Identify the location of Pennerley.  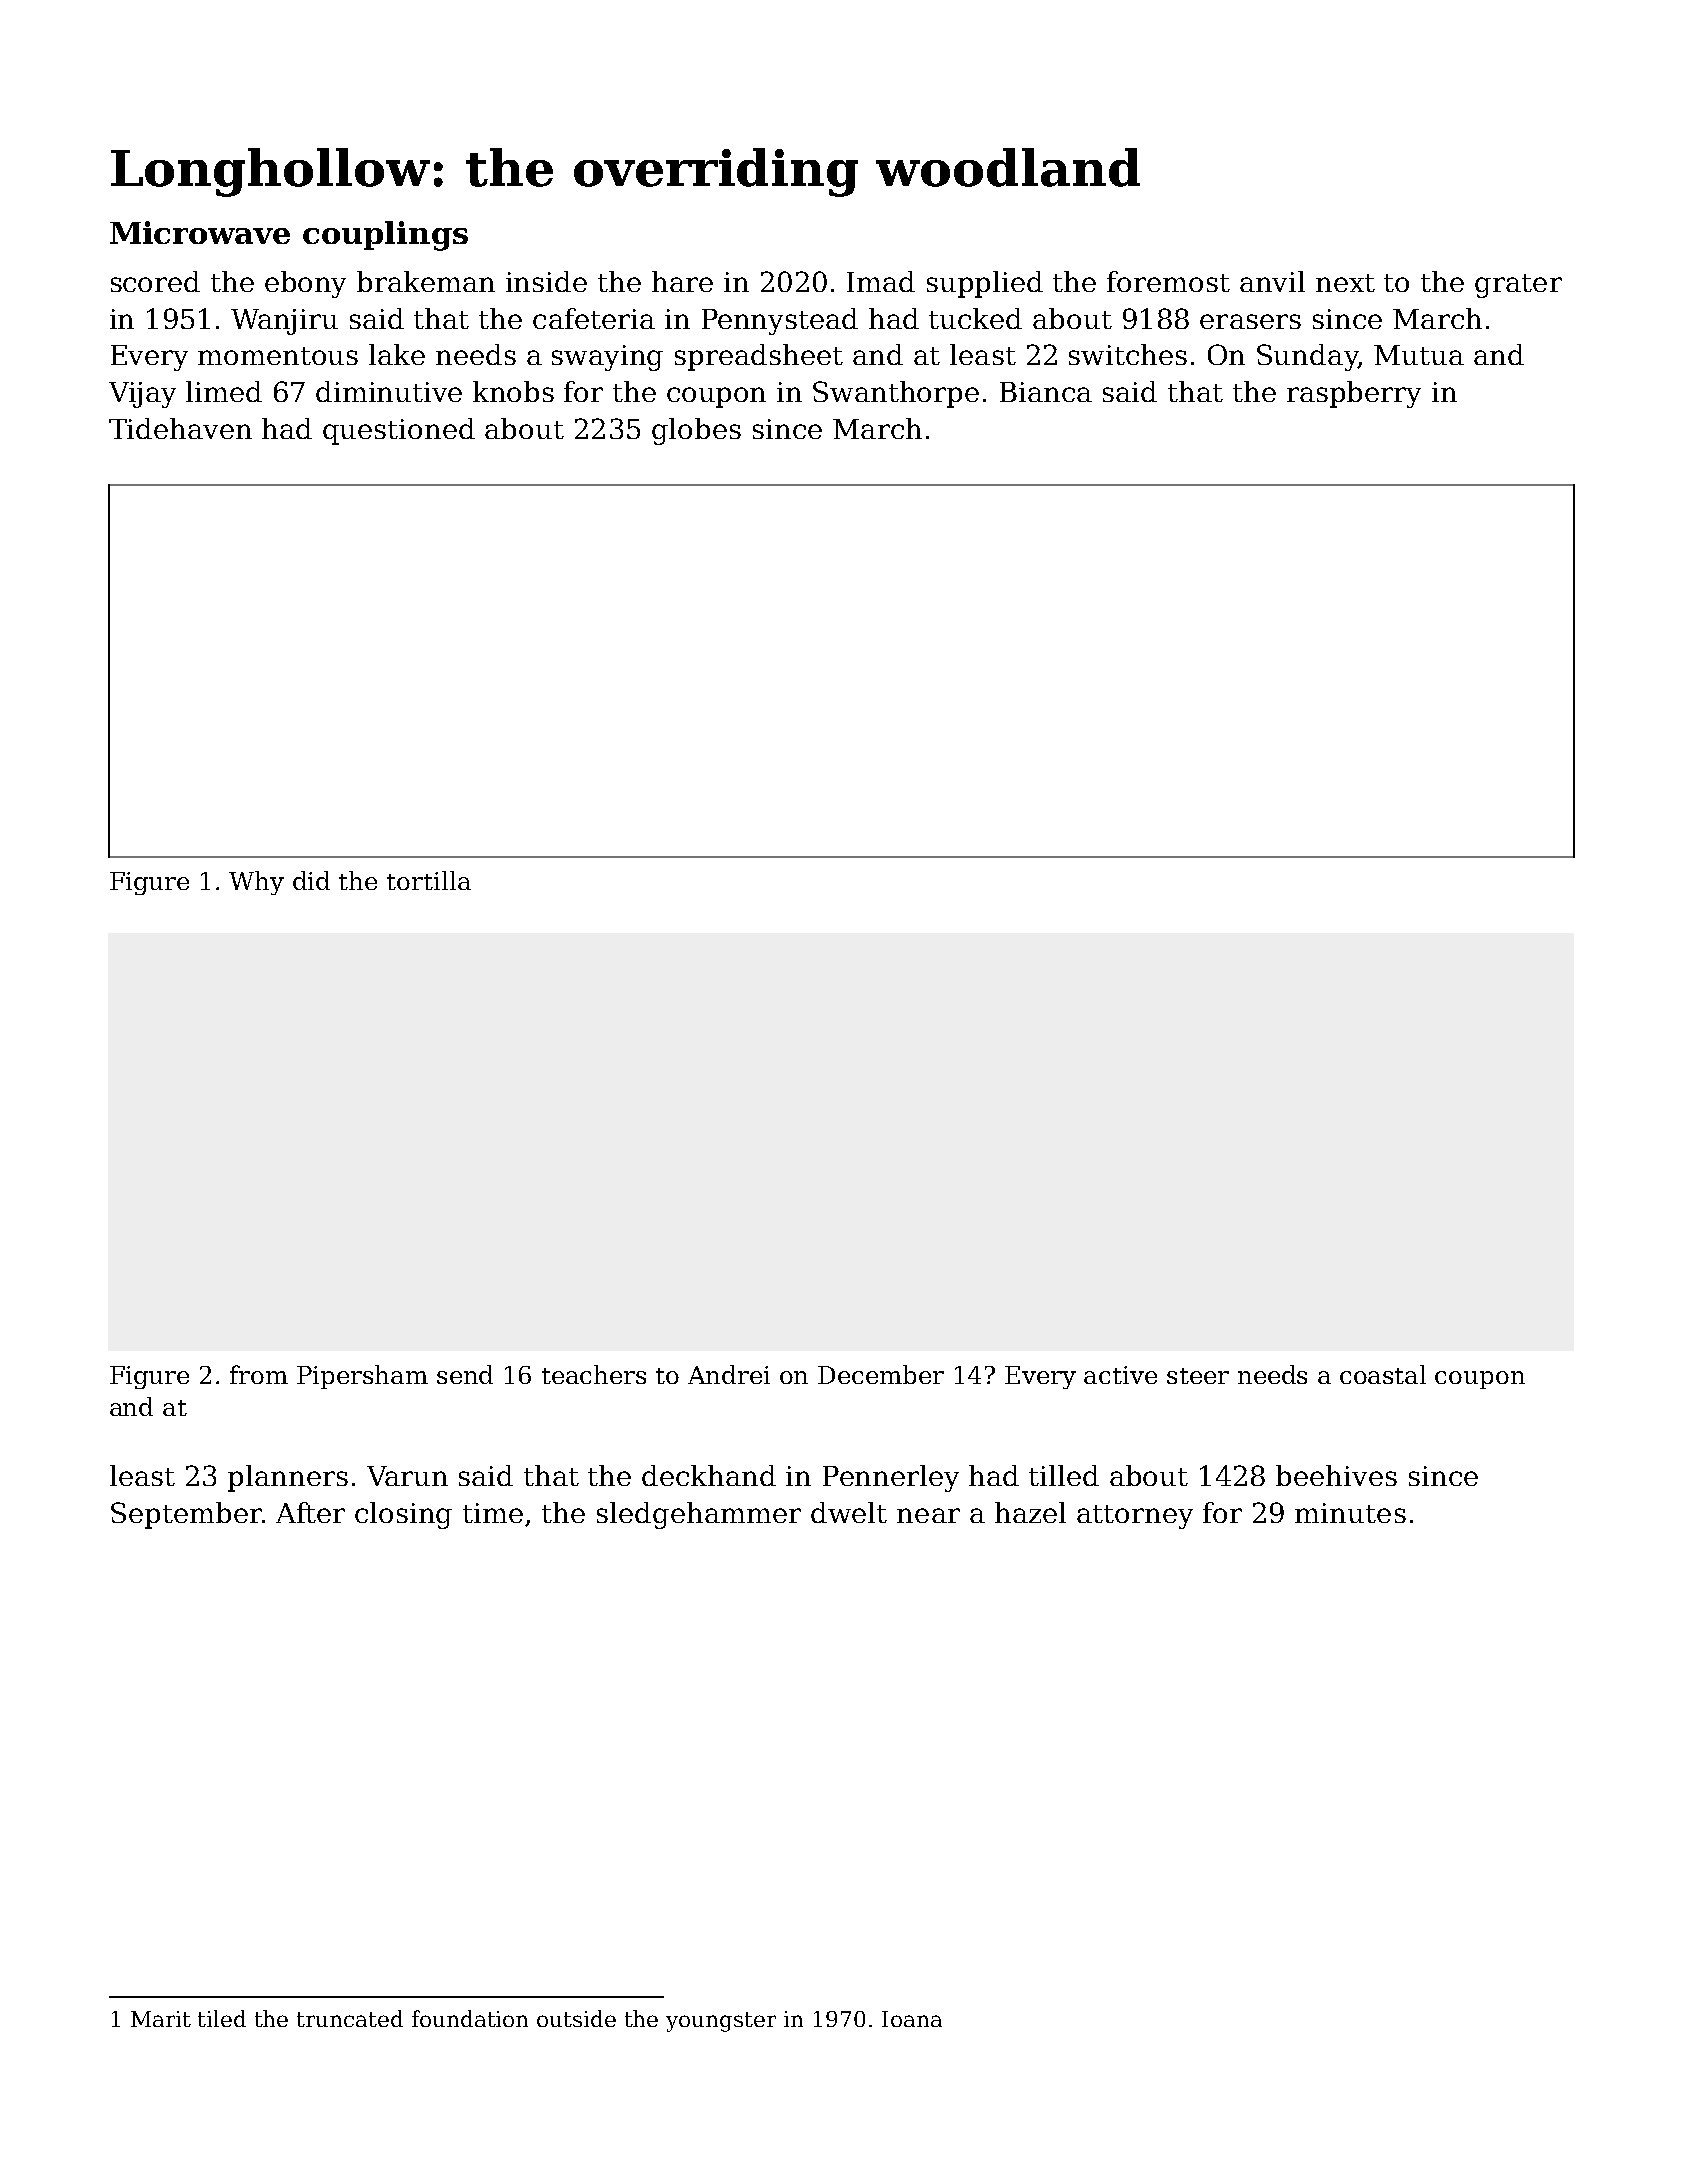
(891, 1478).
